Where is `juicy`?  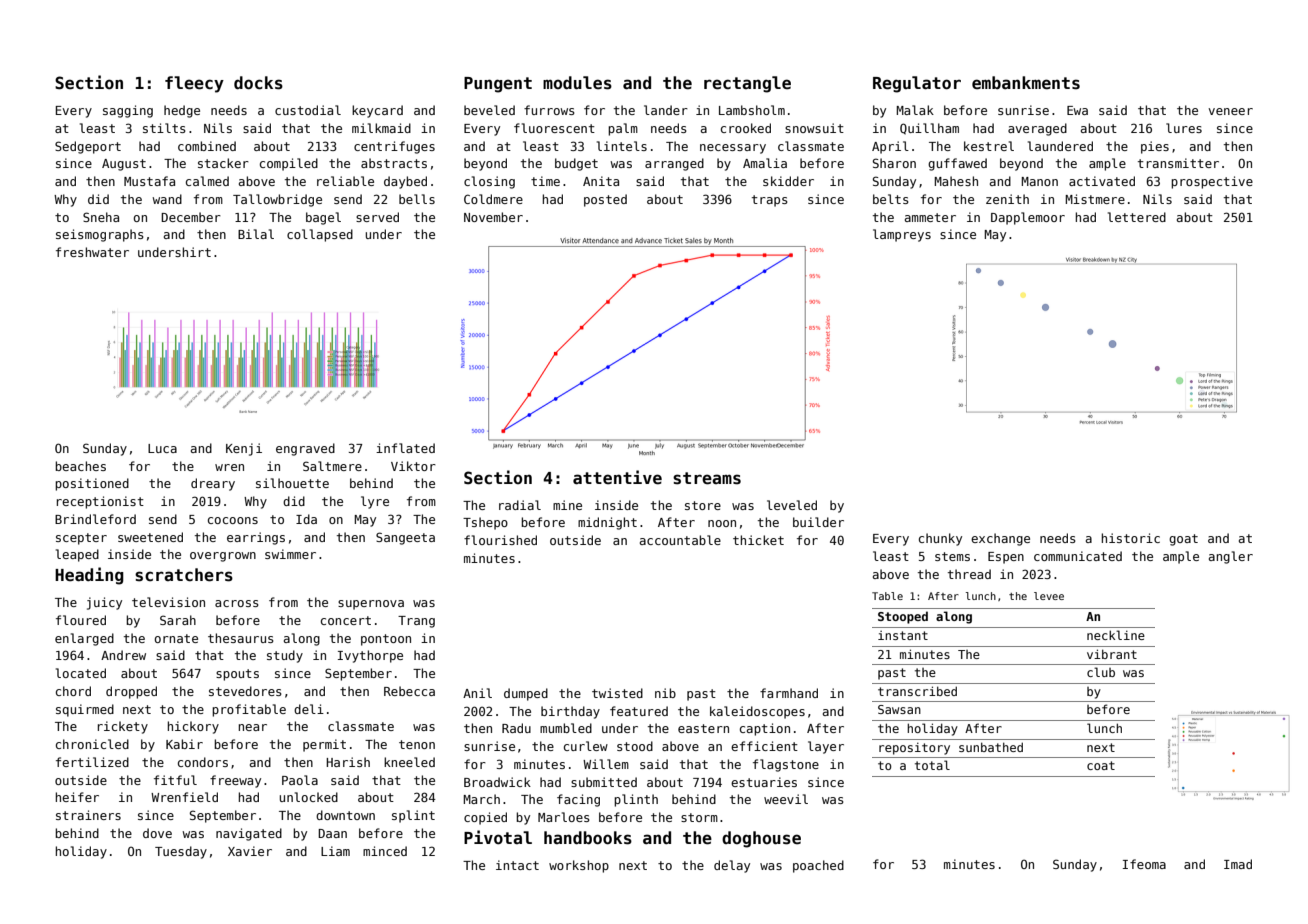
juicy is located at coordinates (104, 603).
